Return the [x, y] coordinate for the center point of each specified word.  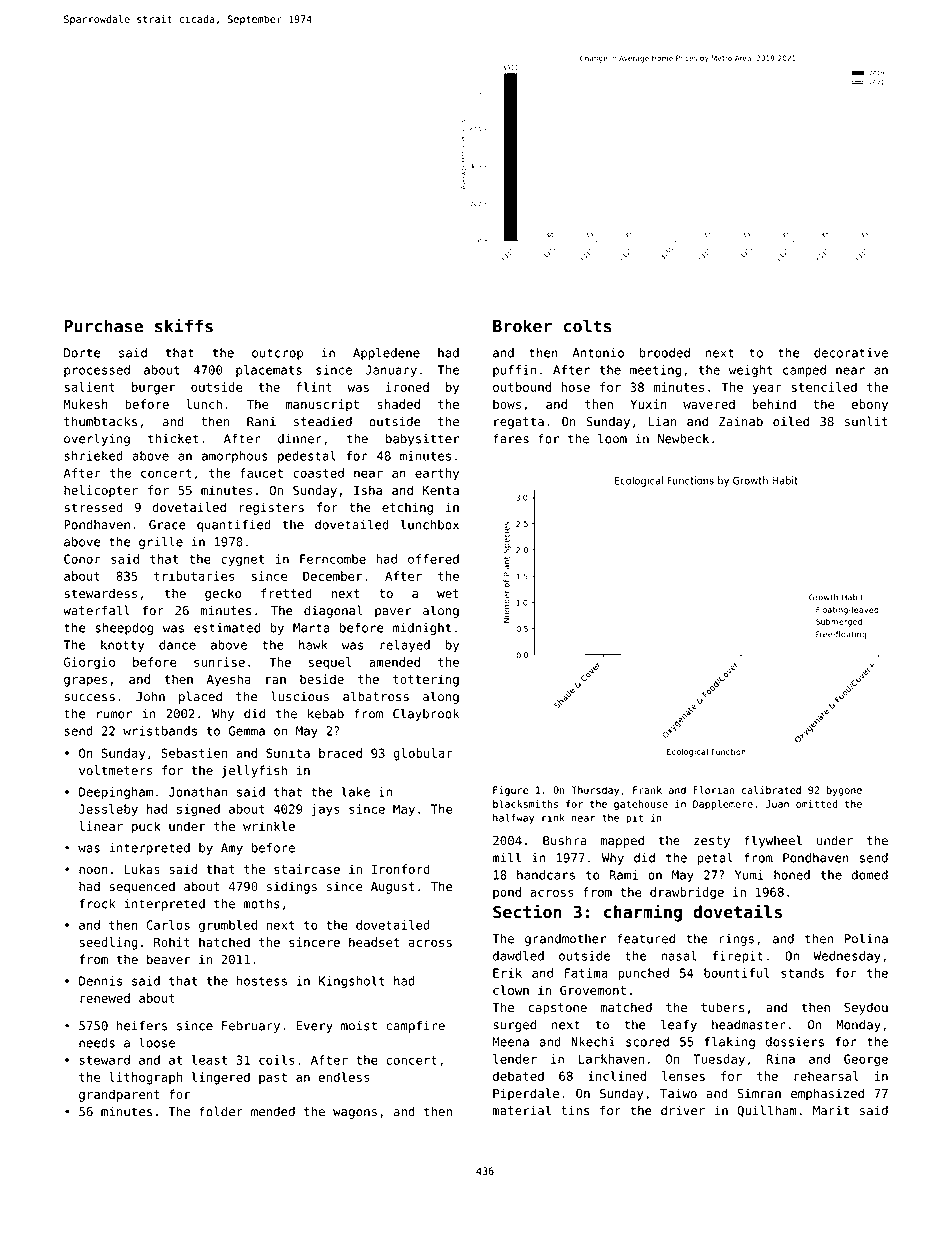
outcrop [277, 354]
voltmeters [115, 770]
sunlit [866, 421]
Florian [713, 790]
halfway [513, 819]
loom [612, 438]
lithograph [145, 1078]
